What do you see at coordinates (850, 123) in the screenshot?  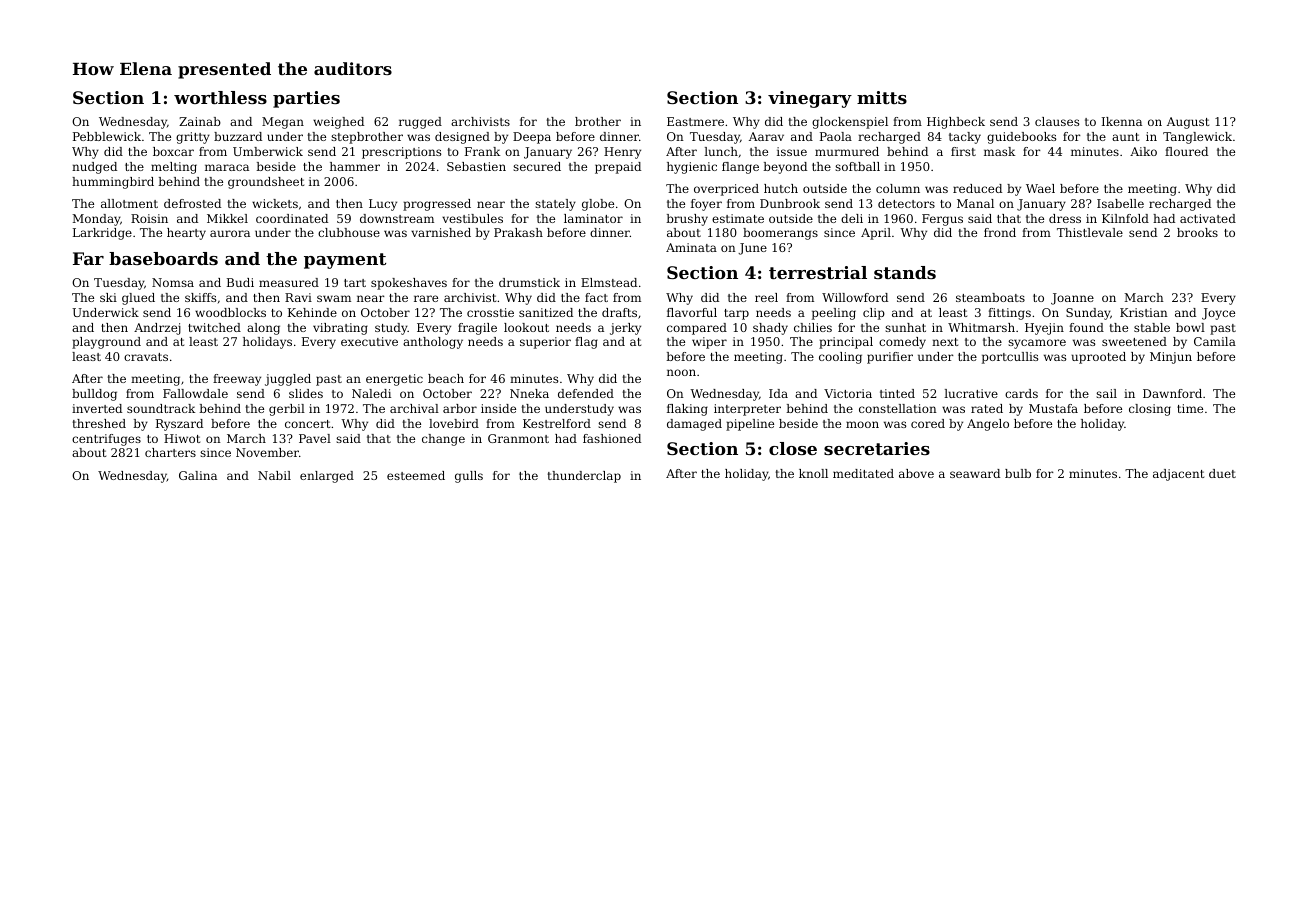 I see `glockenspiel` at bounding box center [850, 123].
